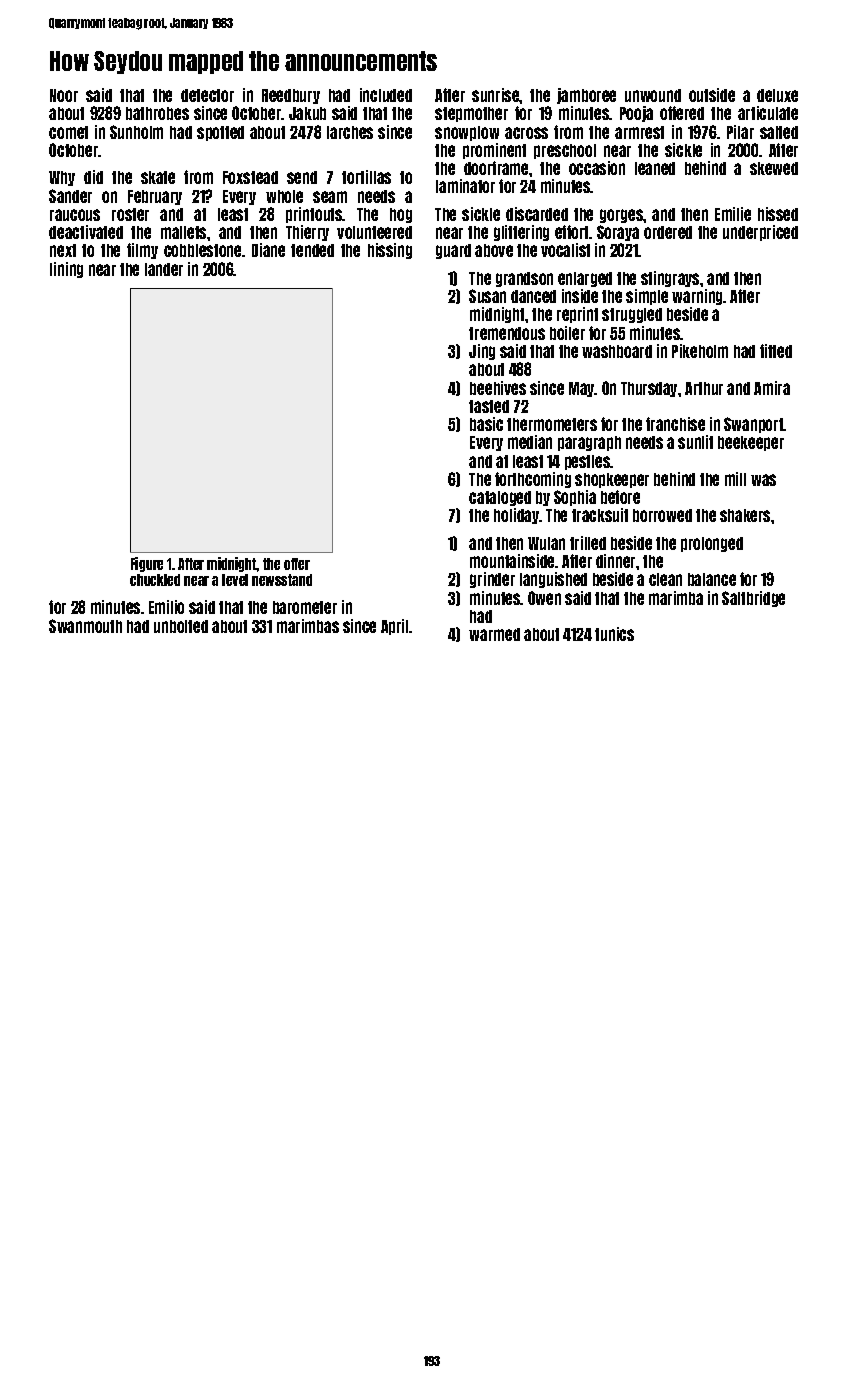  Describe the element at coordinates (777, 95) in the screenshot. I see `deluxe` at that location.
